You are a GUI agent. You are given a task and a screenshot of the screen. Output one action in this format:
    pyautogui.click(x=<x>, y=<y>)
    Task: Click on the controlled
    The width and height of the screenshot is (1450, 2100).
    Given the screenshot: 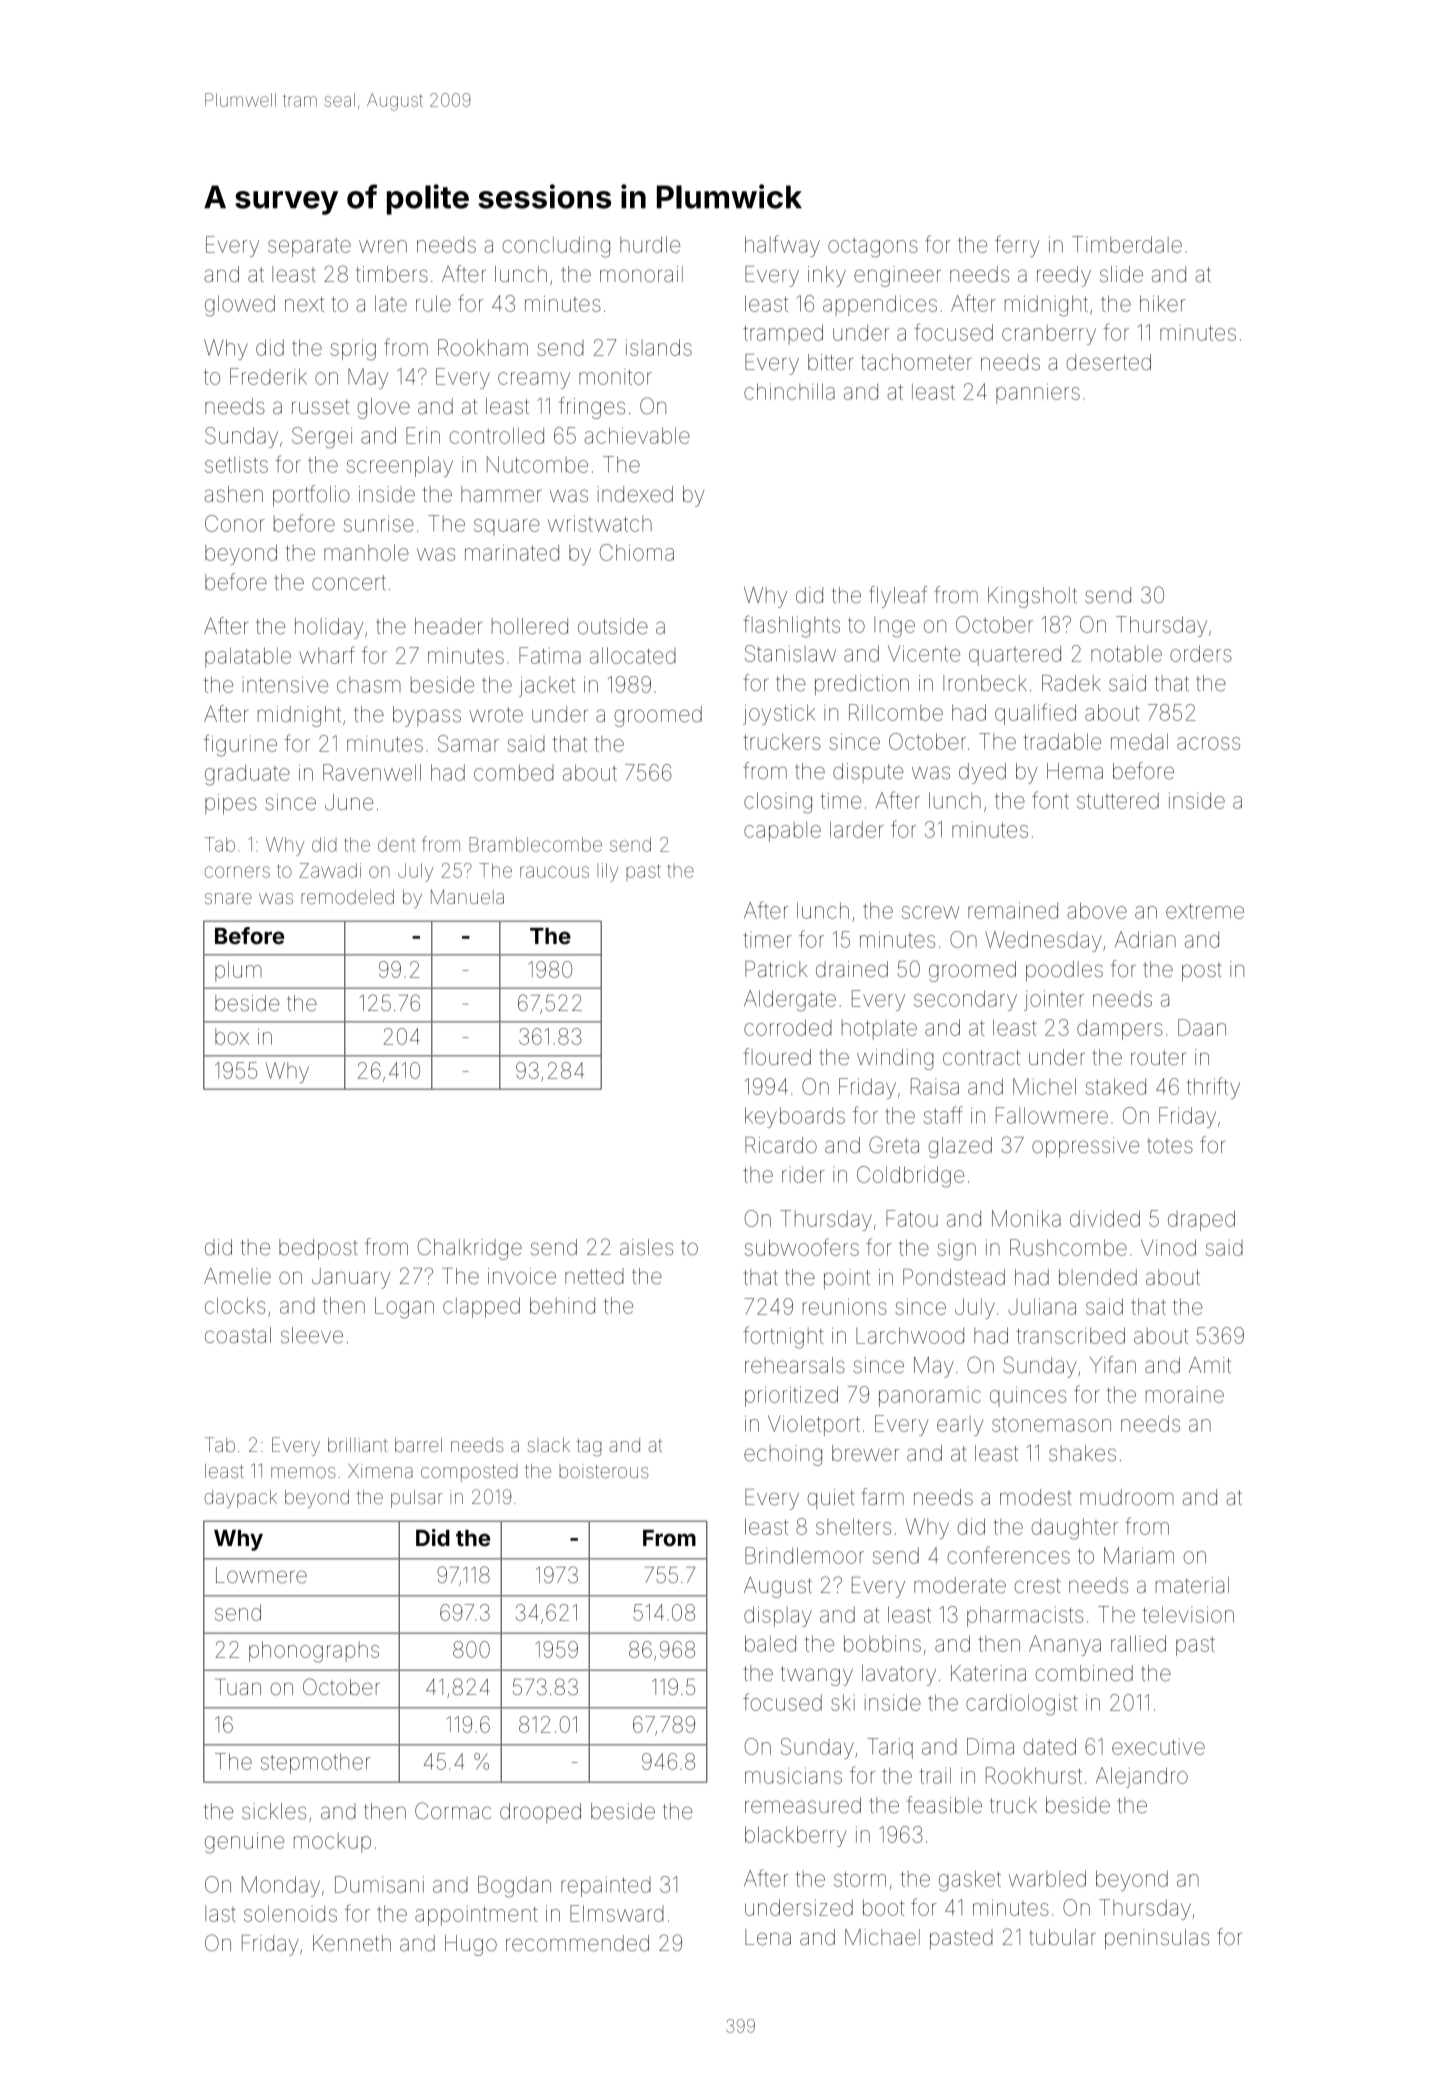 What is the action you would take?
    pyautogui.click(x=496, y=435)
